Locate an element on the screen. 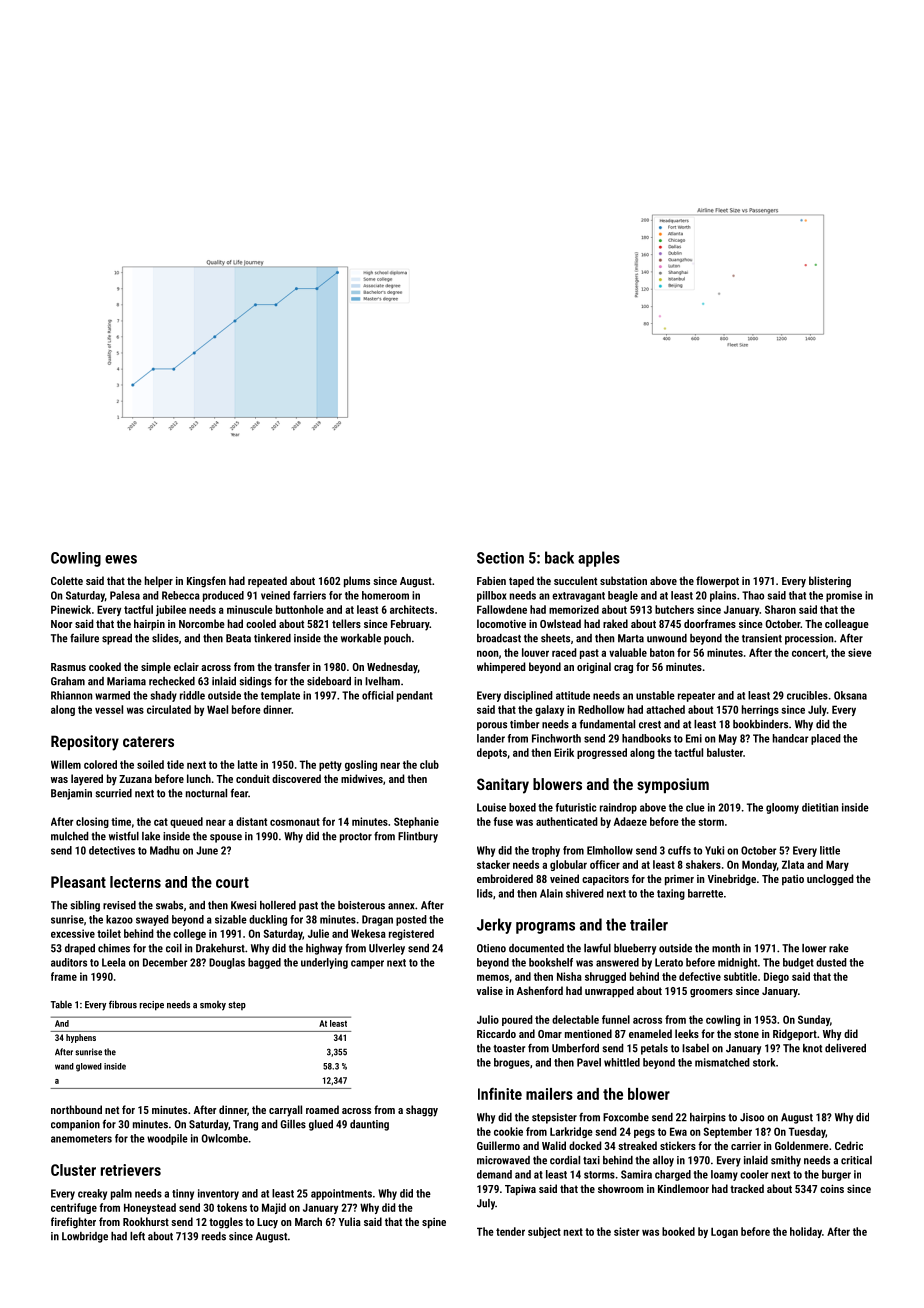 The height and width of the screenshot is (1308, 924). vessel is located at coordinates (109, 709).
